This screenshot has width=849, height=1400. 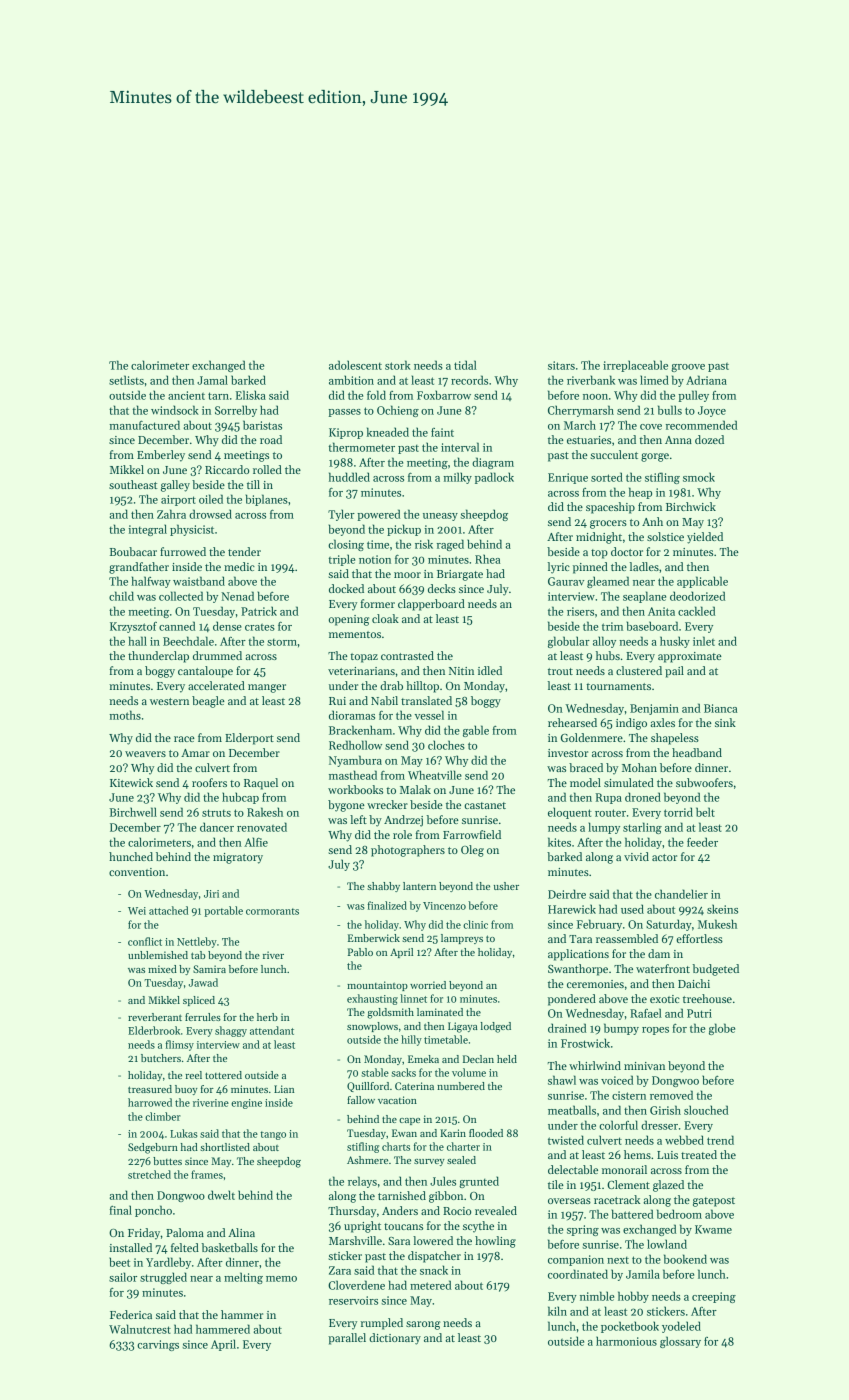 What do you see at coordinates (212, 380) in the screenshot?
I see `Jamal` at bounding box center [212, 380].
